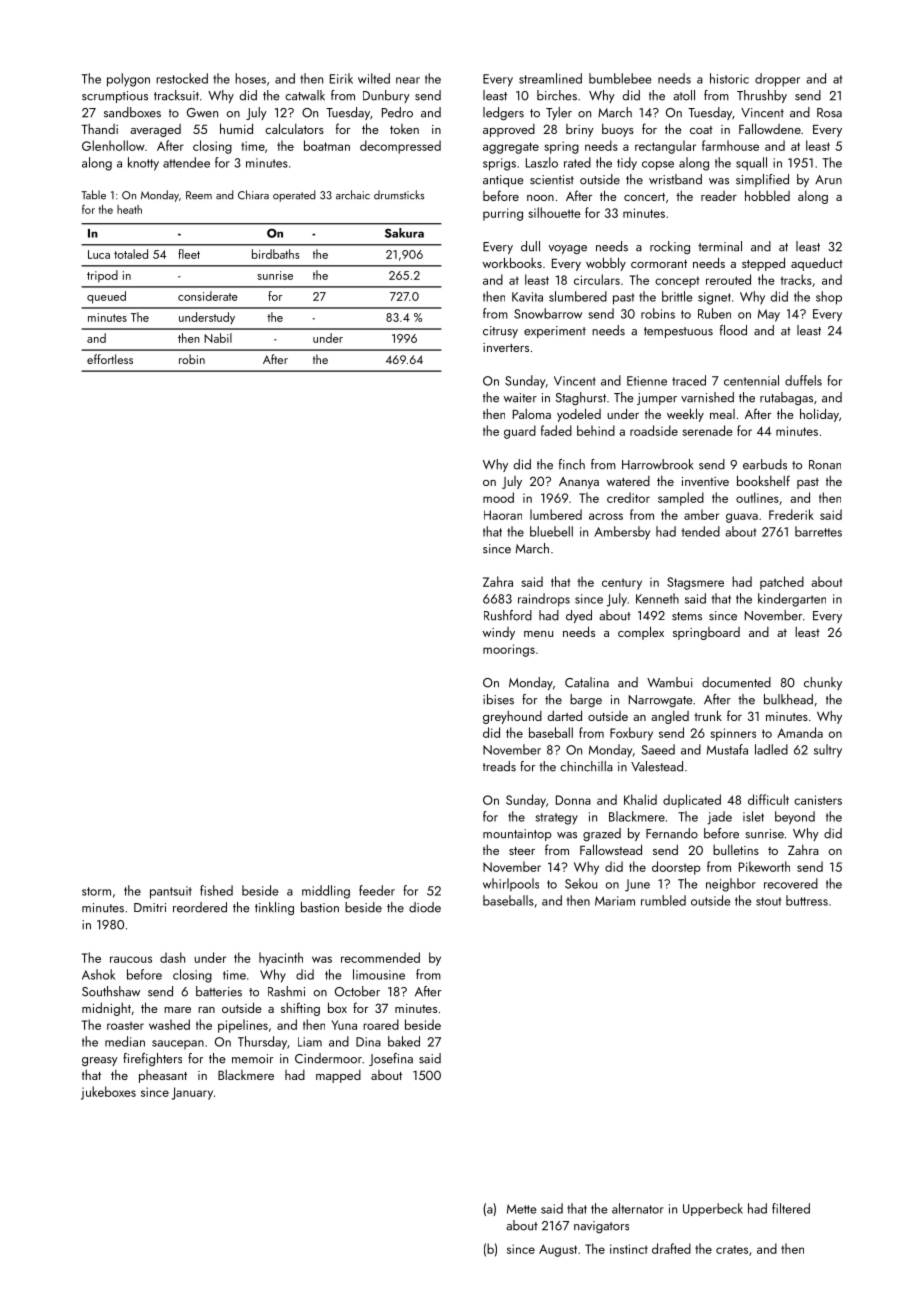 The image size is (924, 1308). I want to click on jukeboxes, so click(108, 1093).
